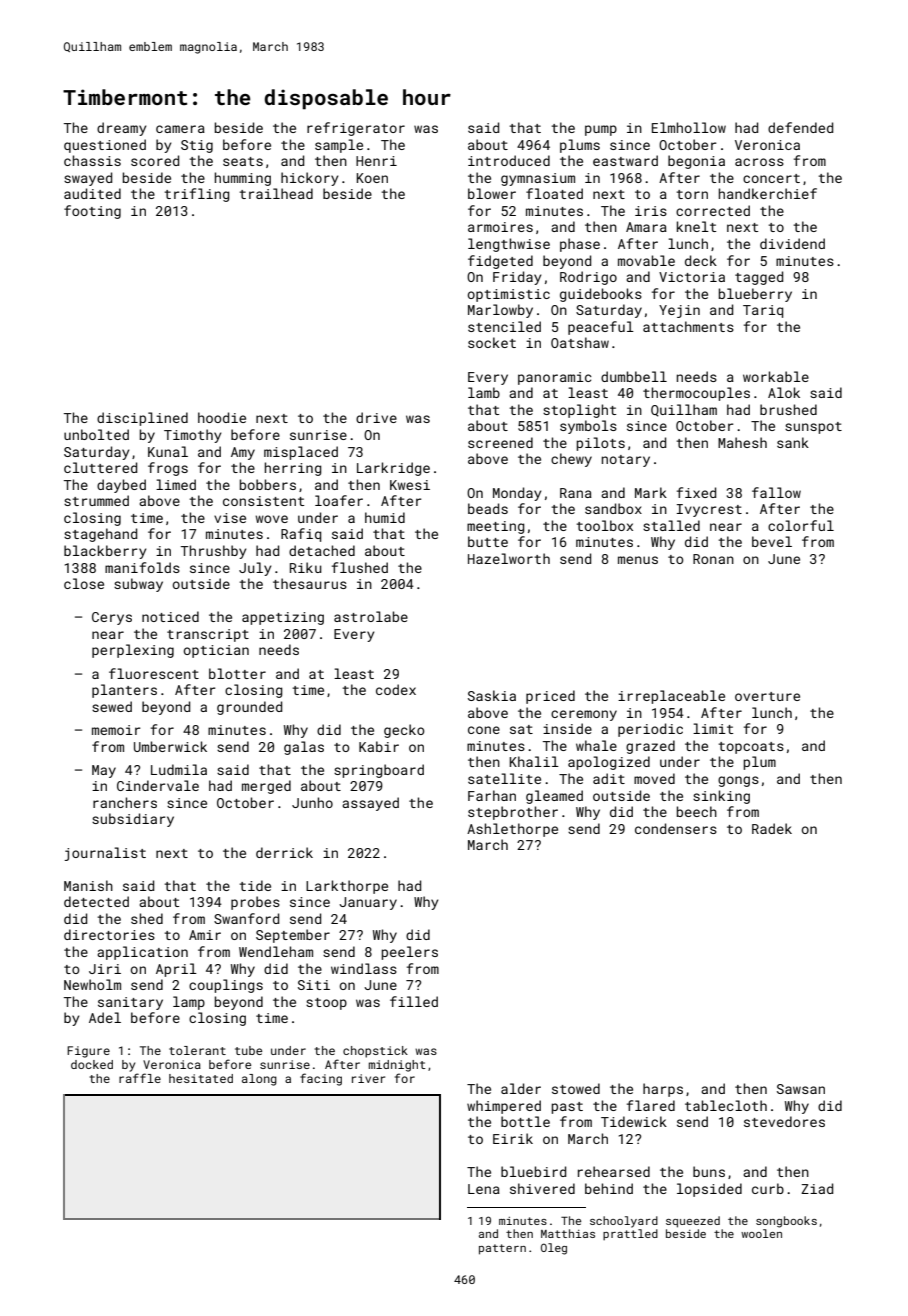  What do you see at coordinates (322, 550) in the screenshot?
I see `detached` at bounding box center [322, 550].
